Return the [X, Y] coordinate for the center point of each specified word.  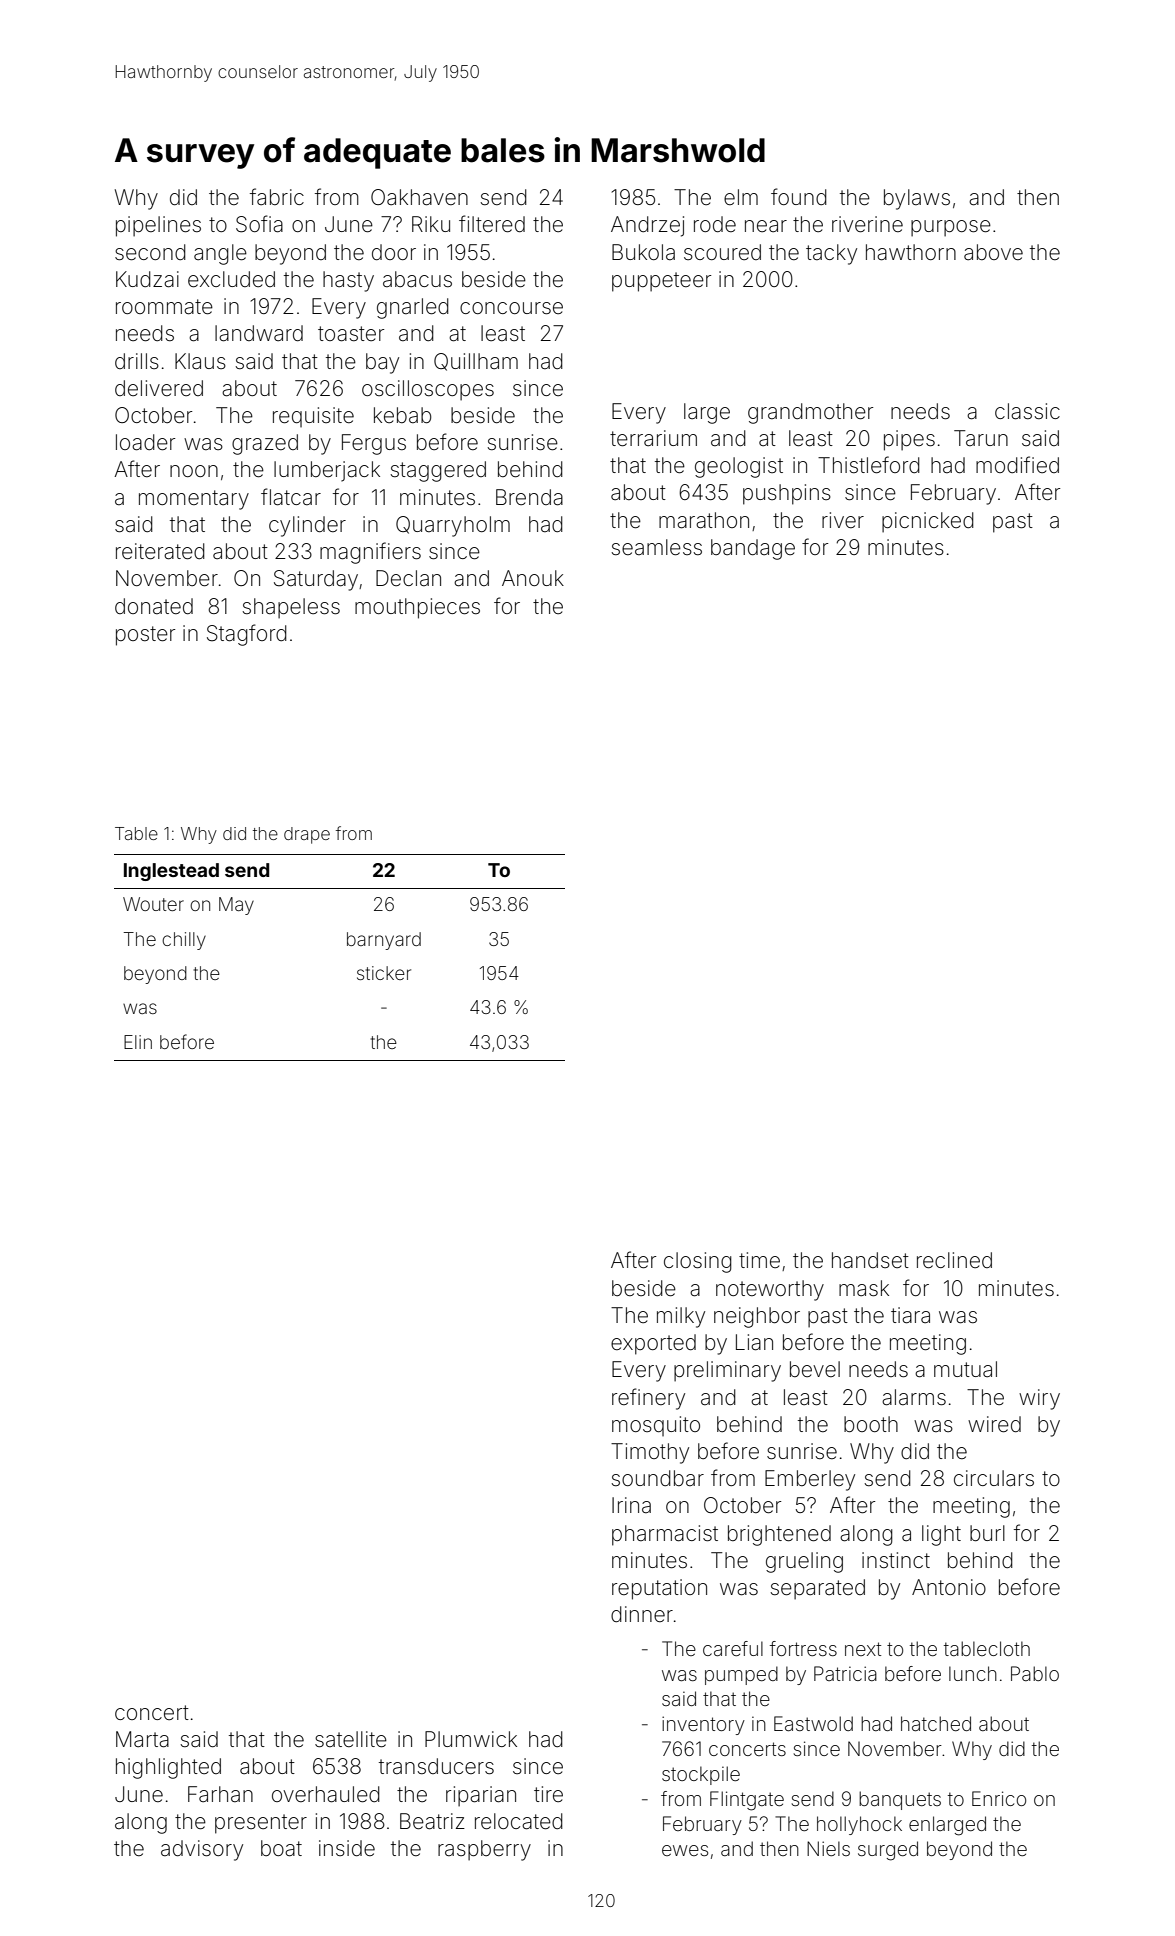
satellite [351, 1739]
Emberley [810, 1480]
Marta [142, 1739]
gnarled [413, 308]
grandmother [810, 413]
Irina [631, 1505]
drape [307, 835]
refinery [648, 1399]
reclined [954, 1260]
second [150, 252]
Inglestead [171, 872]
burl [987, 1533]
